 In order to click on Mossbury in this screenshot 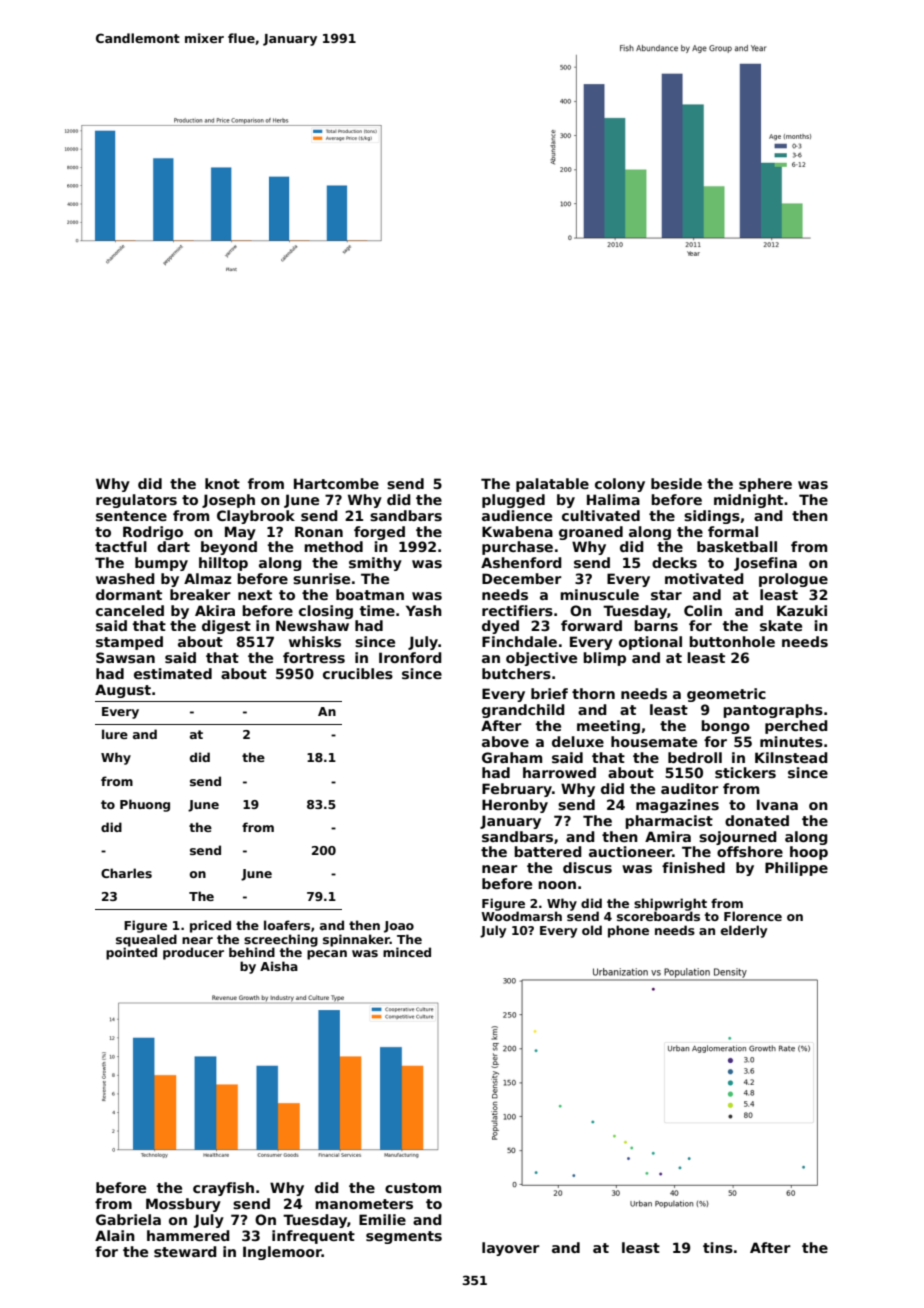, I will do `click(183, 1205)`.
